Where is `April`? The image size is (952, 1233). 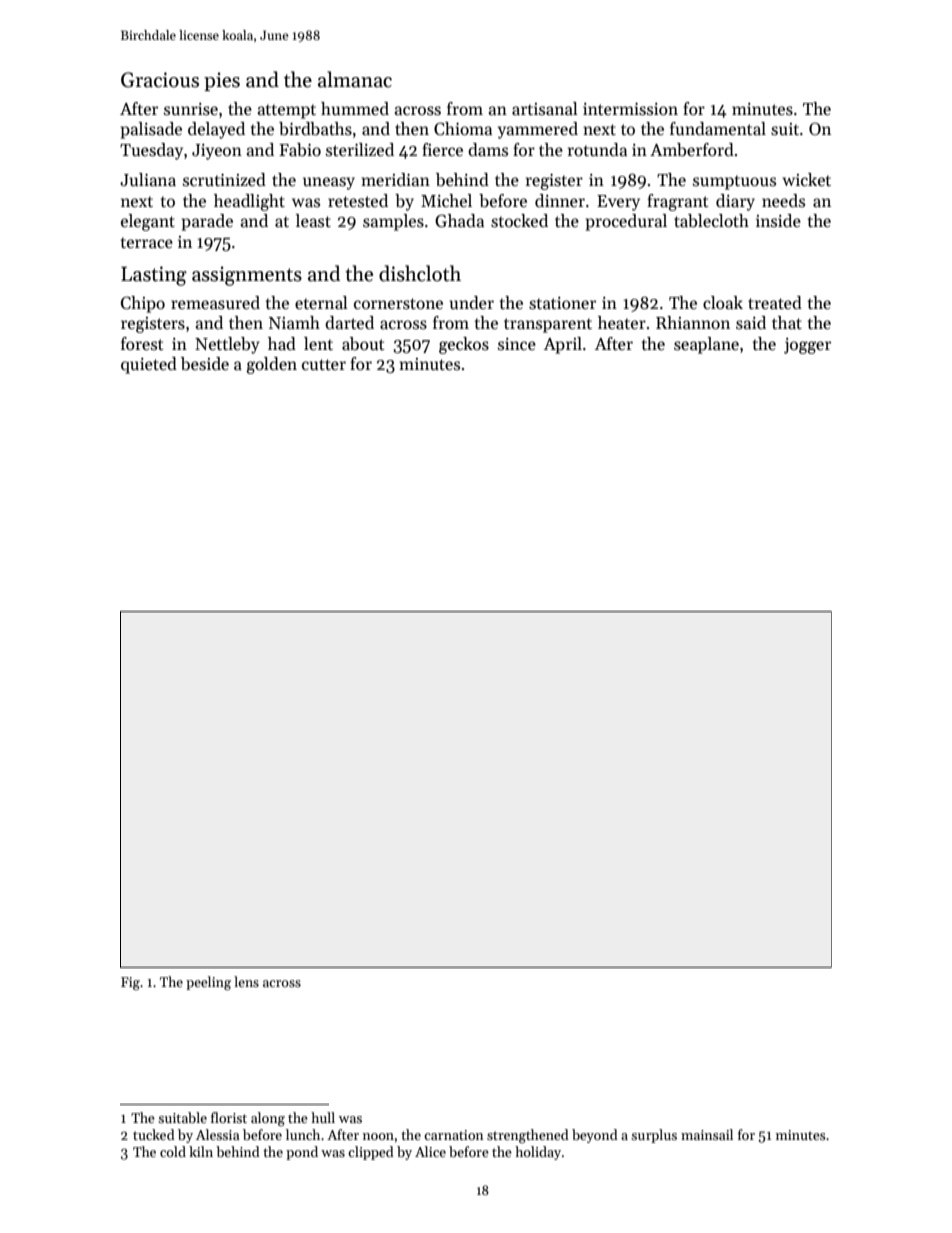
April is located at coordinates (563, 345).
